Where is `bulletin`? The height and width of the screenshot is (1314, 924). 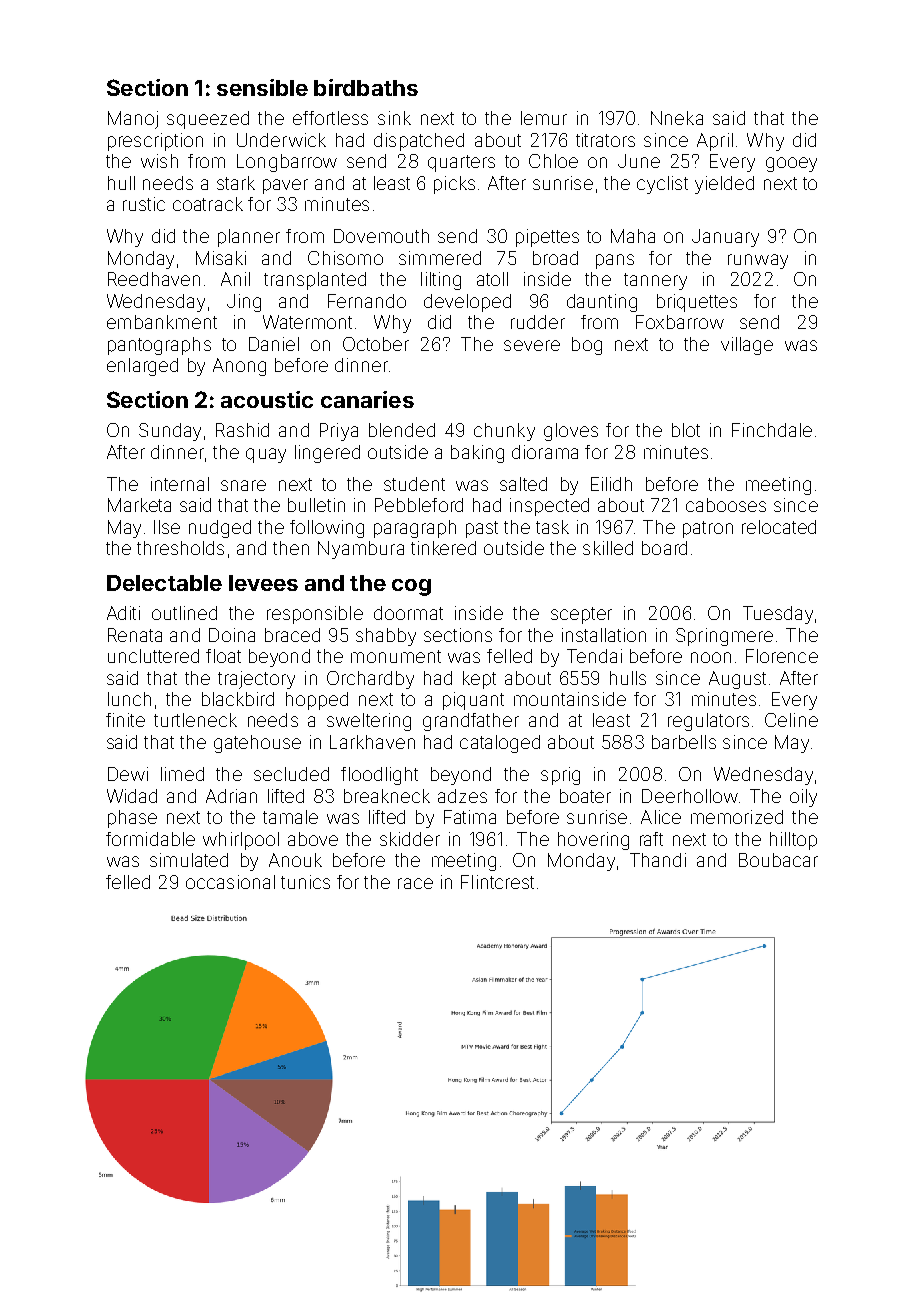 bulletin is located at coordinates (316, 505).
